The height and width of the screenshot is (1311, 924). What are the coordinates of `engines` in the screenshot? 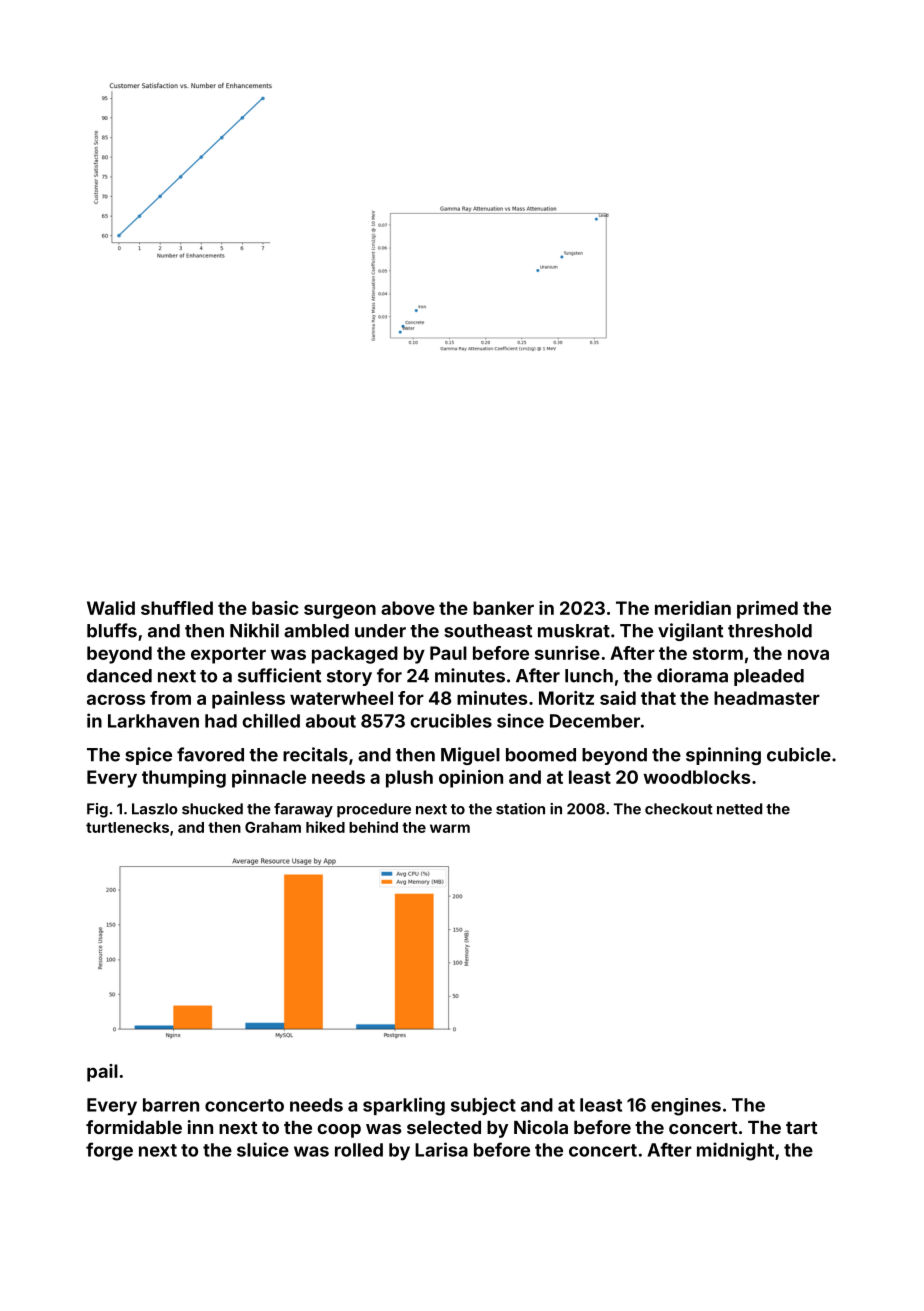 It's located at (686, 1107).
